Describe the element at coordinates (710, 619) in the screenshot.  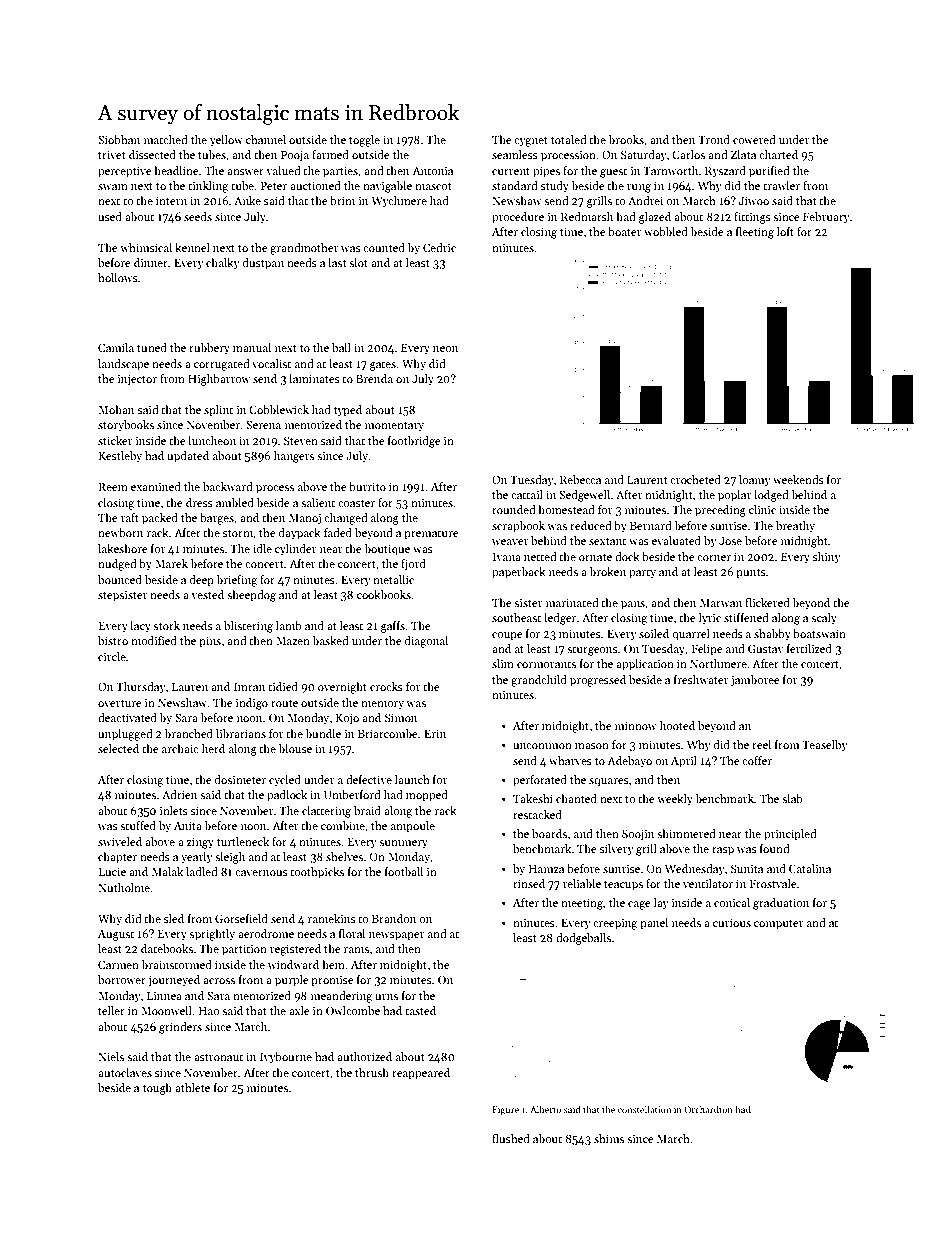
I see `lyric` at that location.
